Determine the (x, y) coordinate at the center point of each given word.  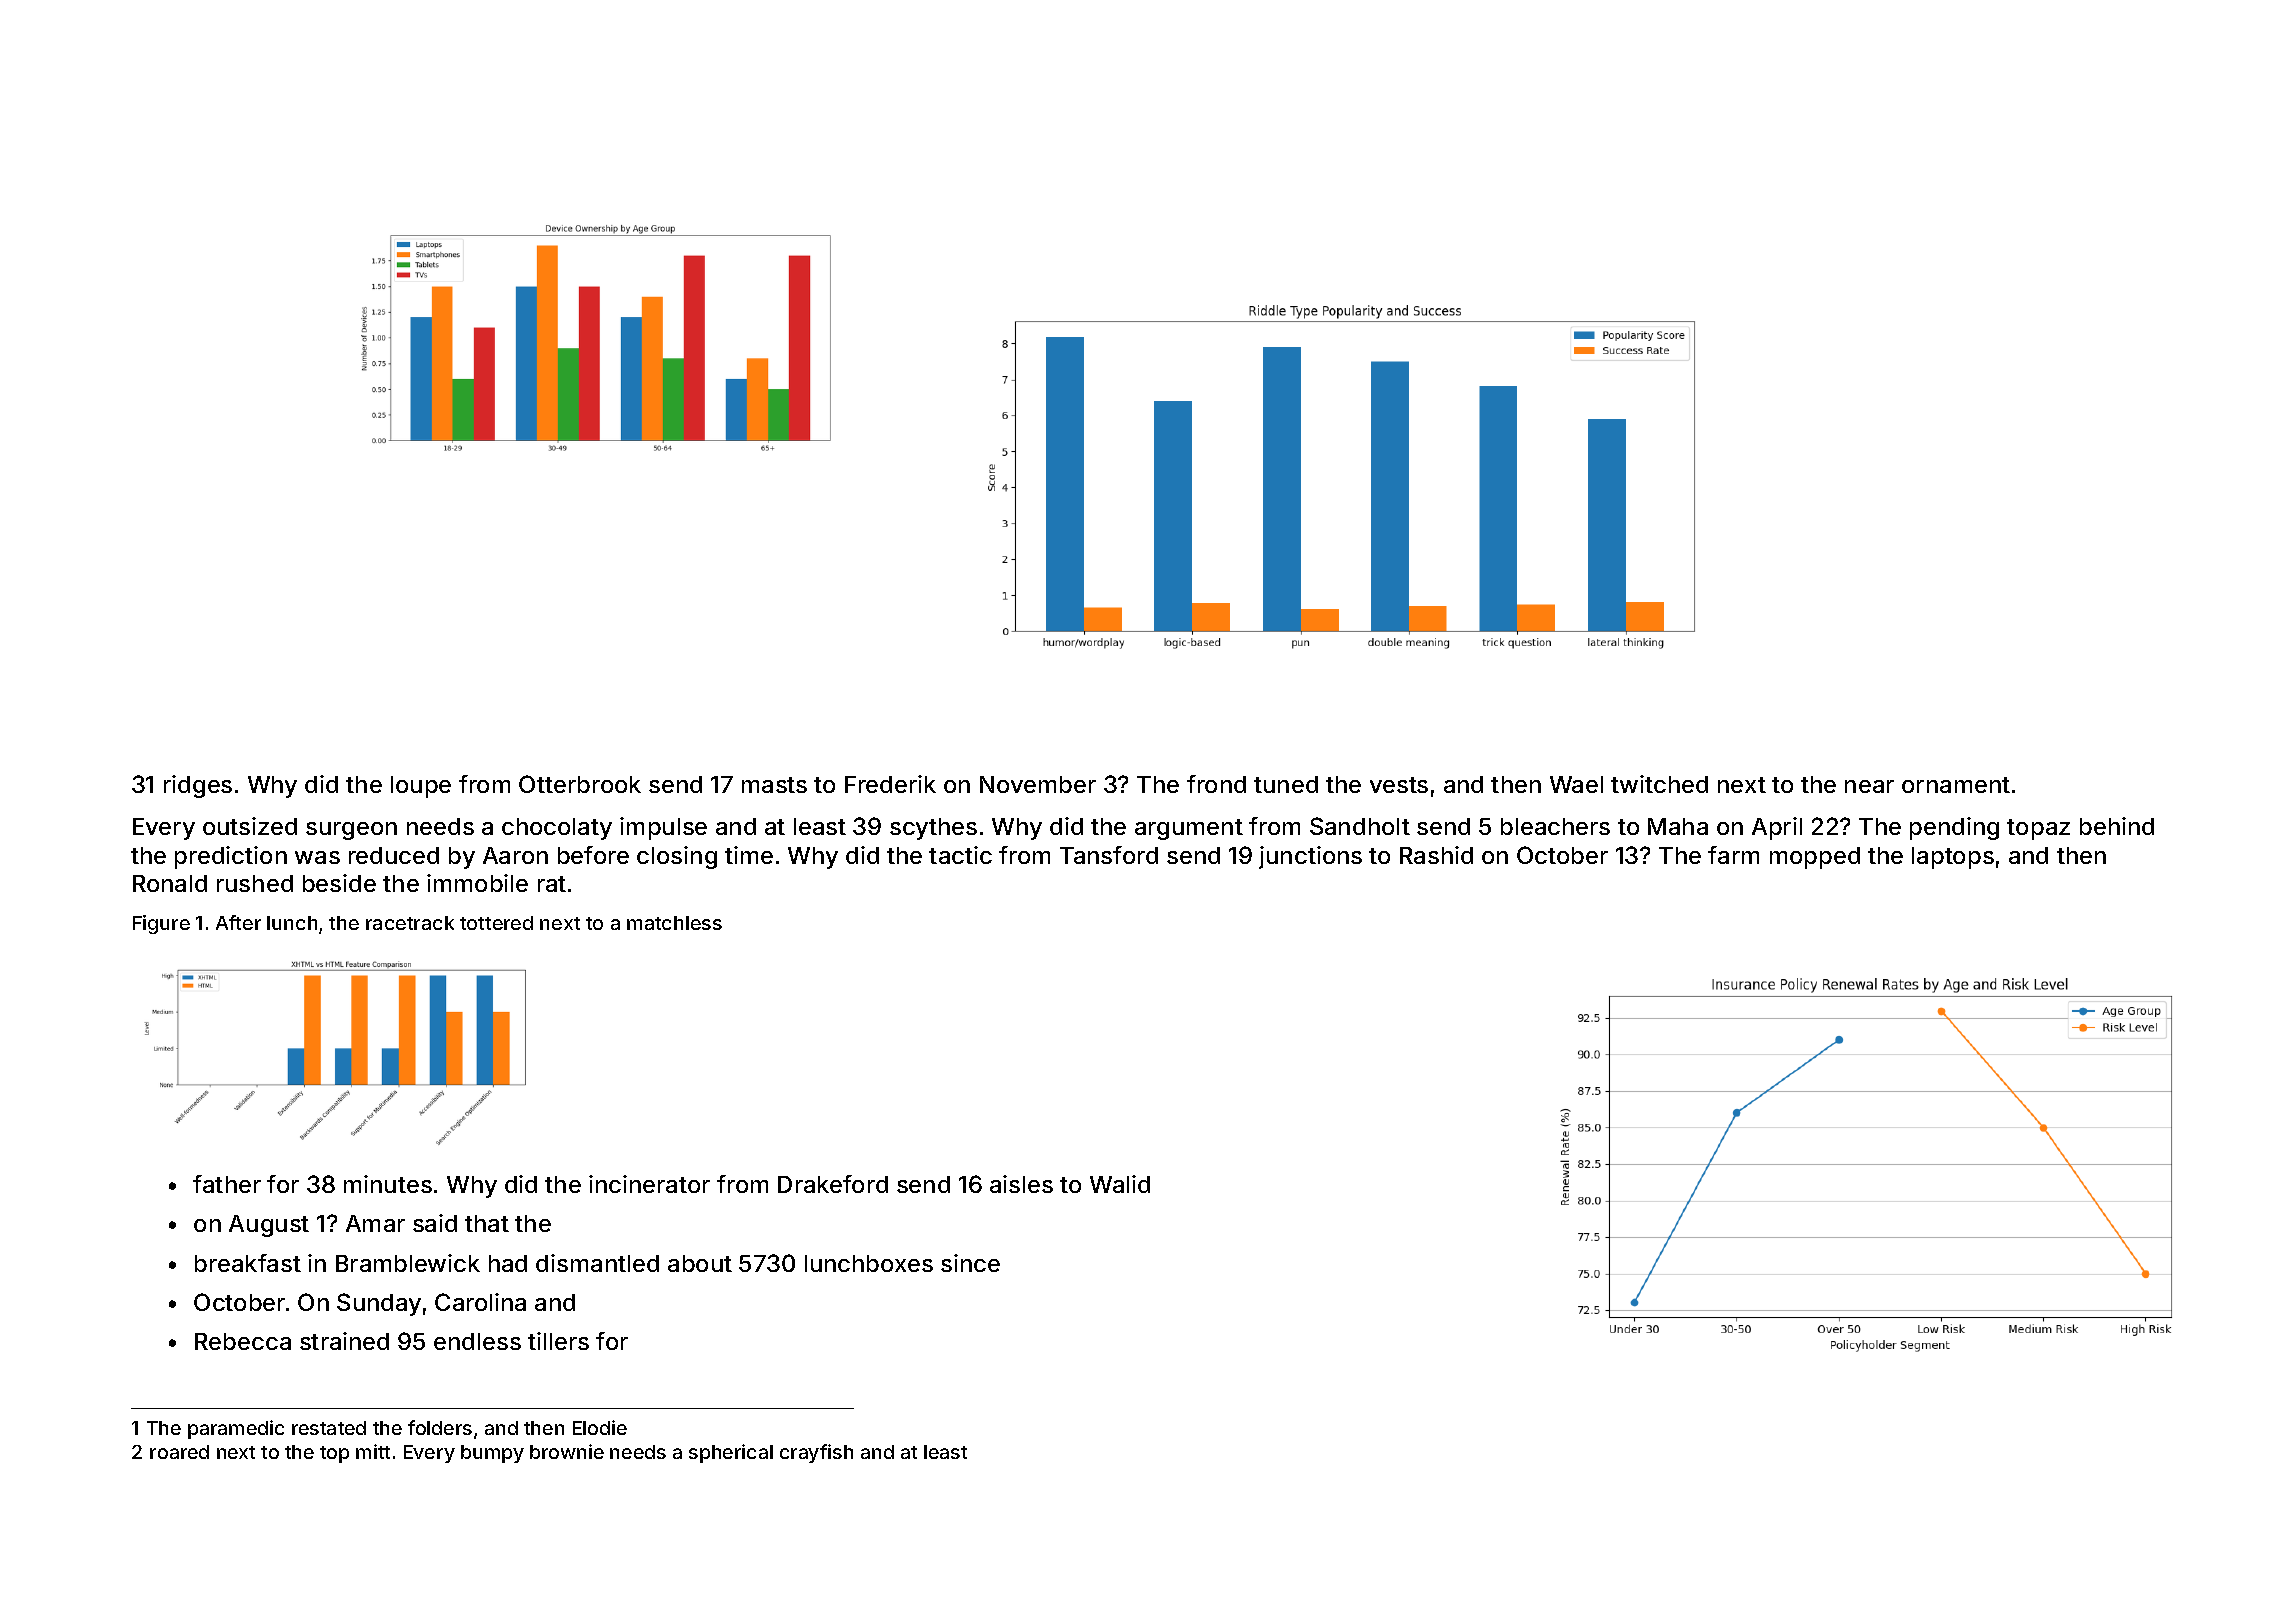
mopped (1815, 858)
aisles (1021, 1184)
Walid (1120, 1184)
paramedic (236, 1429)
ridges (198, 786)
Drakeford (833, 1184)
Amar (375, 1223)
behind (2117, 826)
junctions (1310, 857)
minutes (388, 1184)
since (970, 1263)
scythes (933, 829)
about (700, 1263)
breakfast (248, 1263)
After (238, 922)
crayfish (816, 1453)
